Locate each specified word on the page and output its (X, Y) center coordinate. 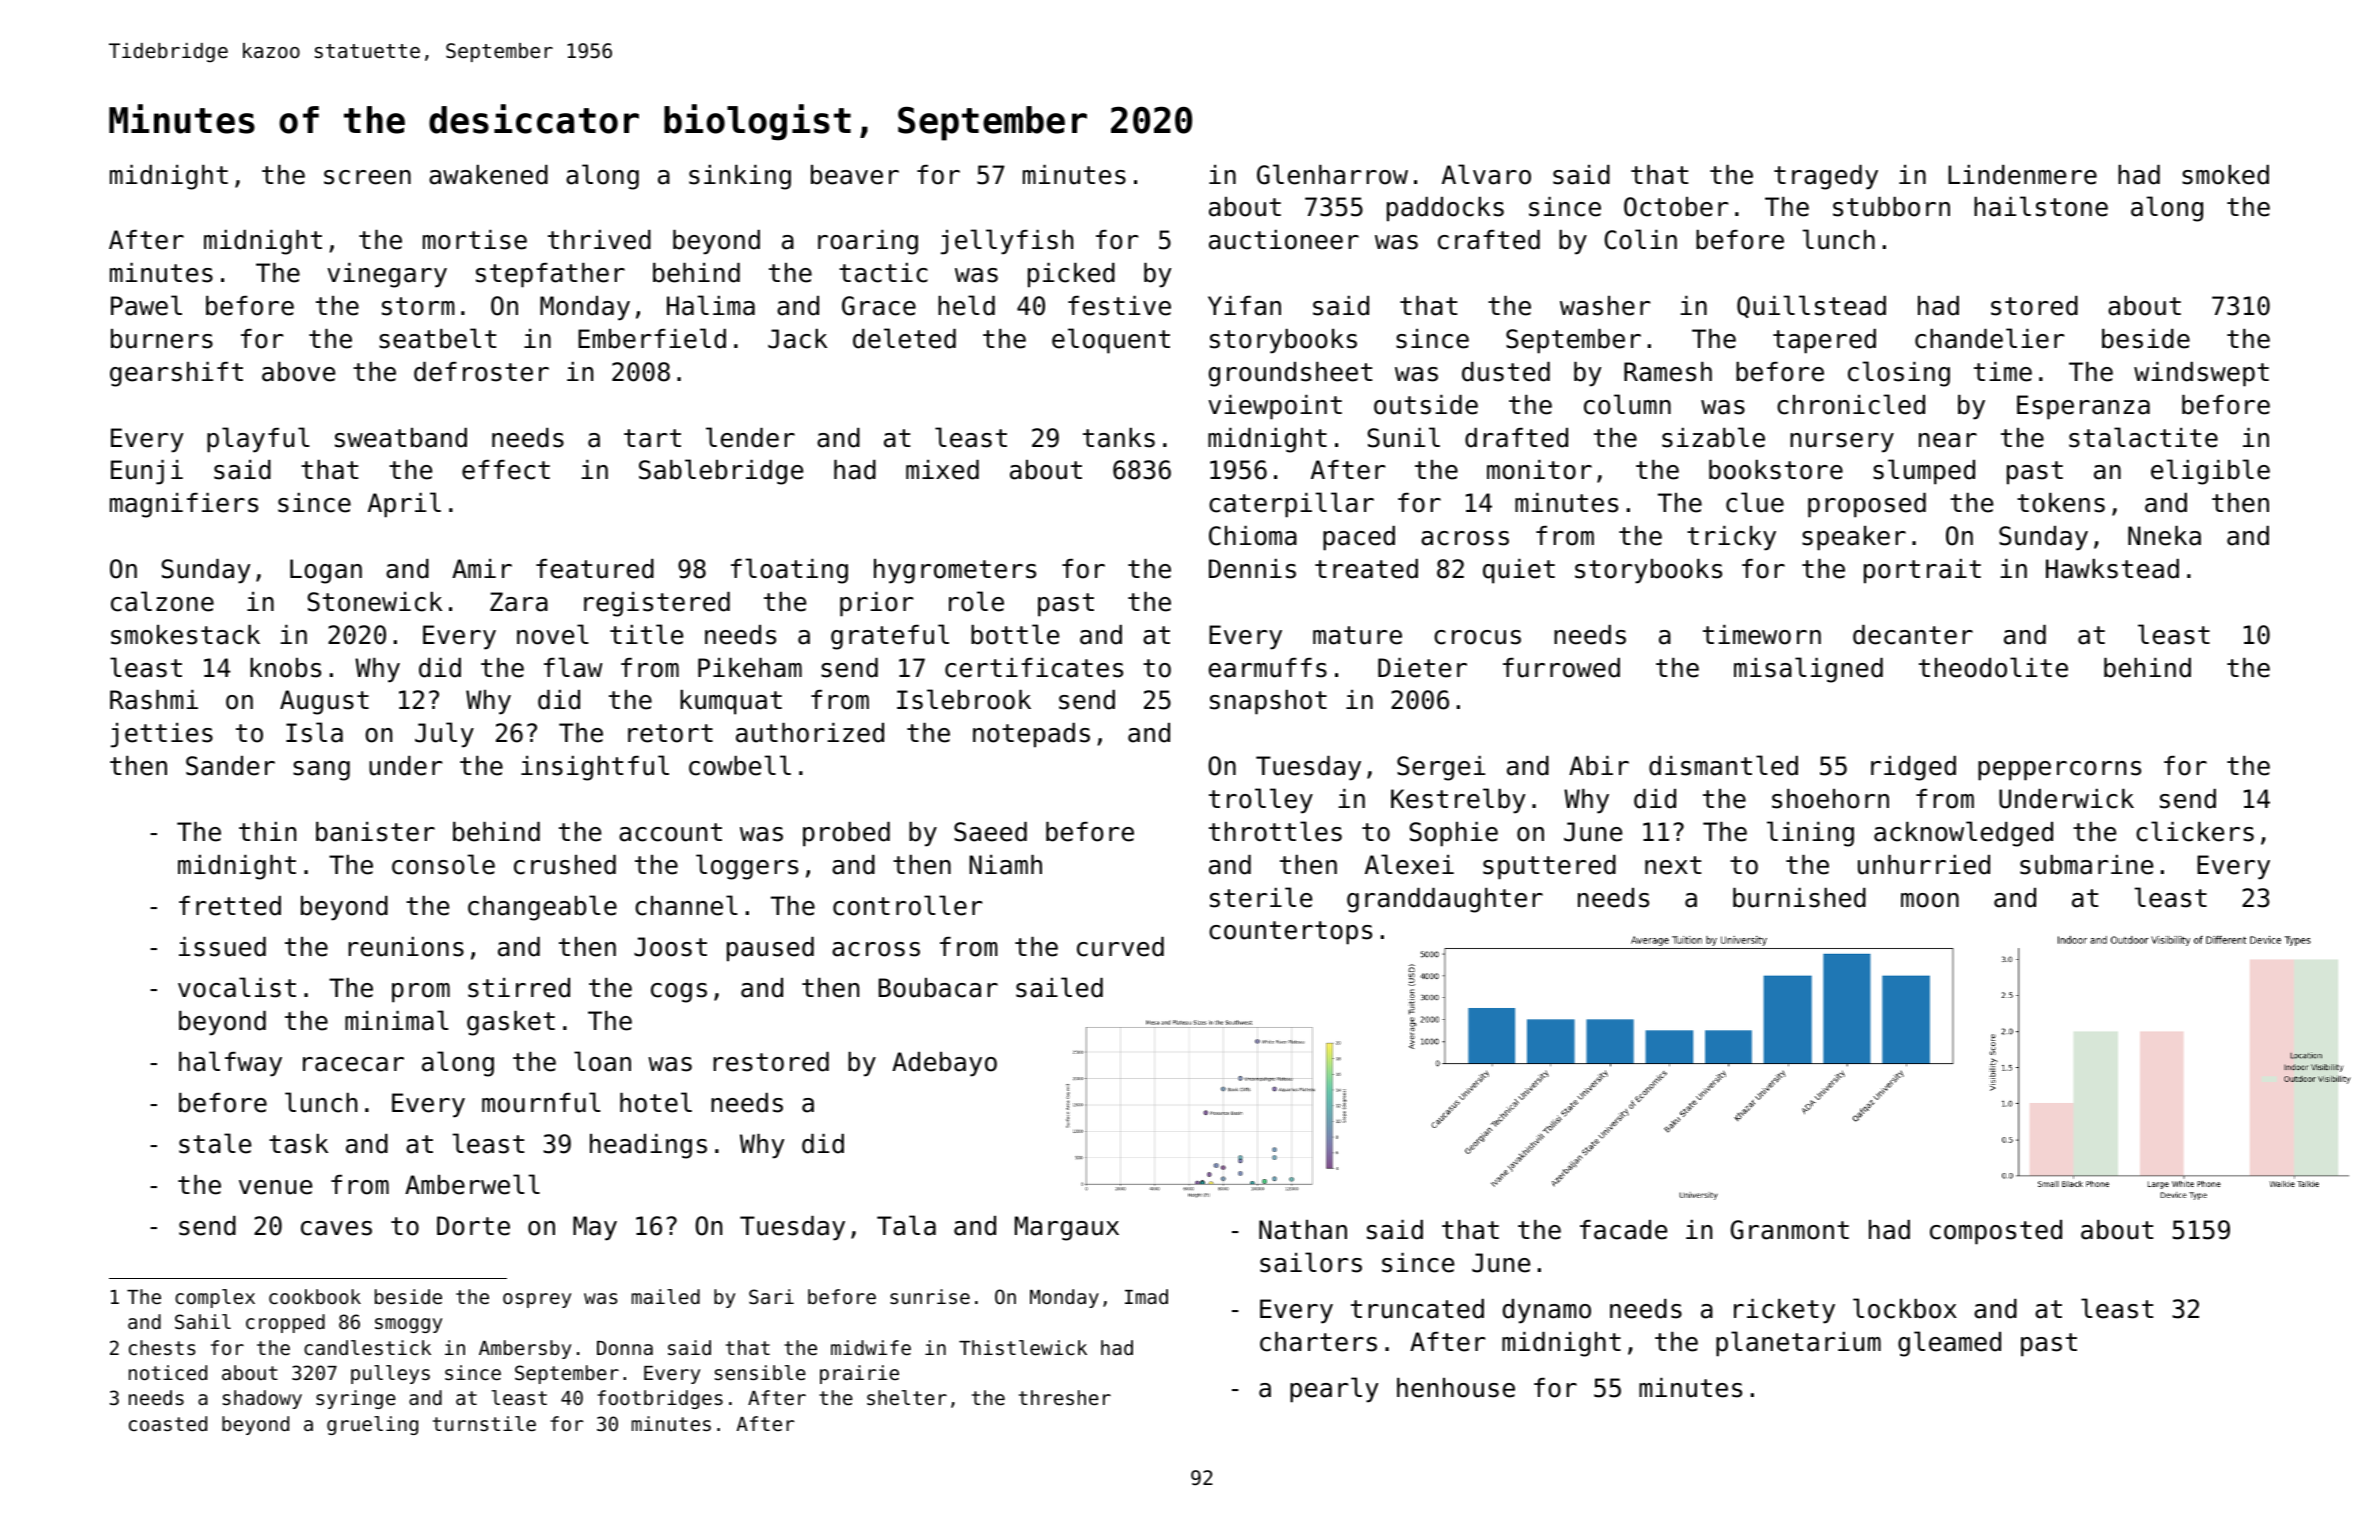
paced (1359, 538)
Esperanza (2083, 407)
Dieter (1422, 668)
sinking (740, 177)
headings (648, 1146)
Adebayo (944, 1064)
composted (1996, 1232)
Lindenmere (2022, 175)
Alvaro (1486, 174)
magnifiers (184, 505)
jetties (162, 735)
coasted (168, 1423)
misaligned (1808, 670)
